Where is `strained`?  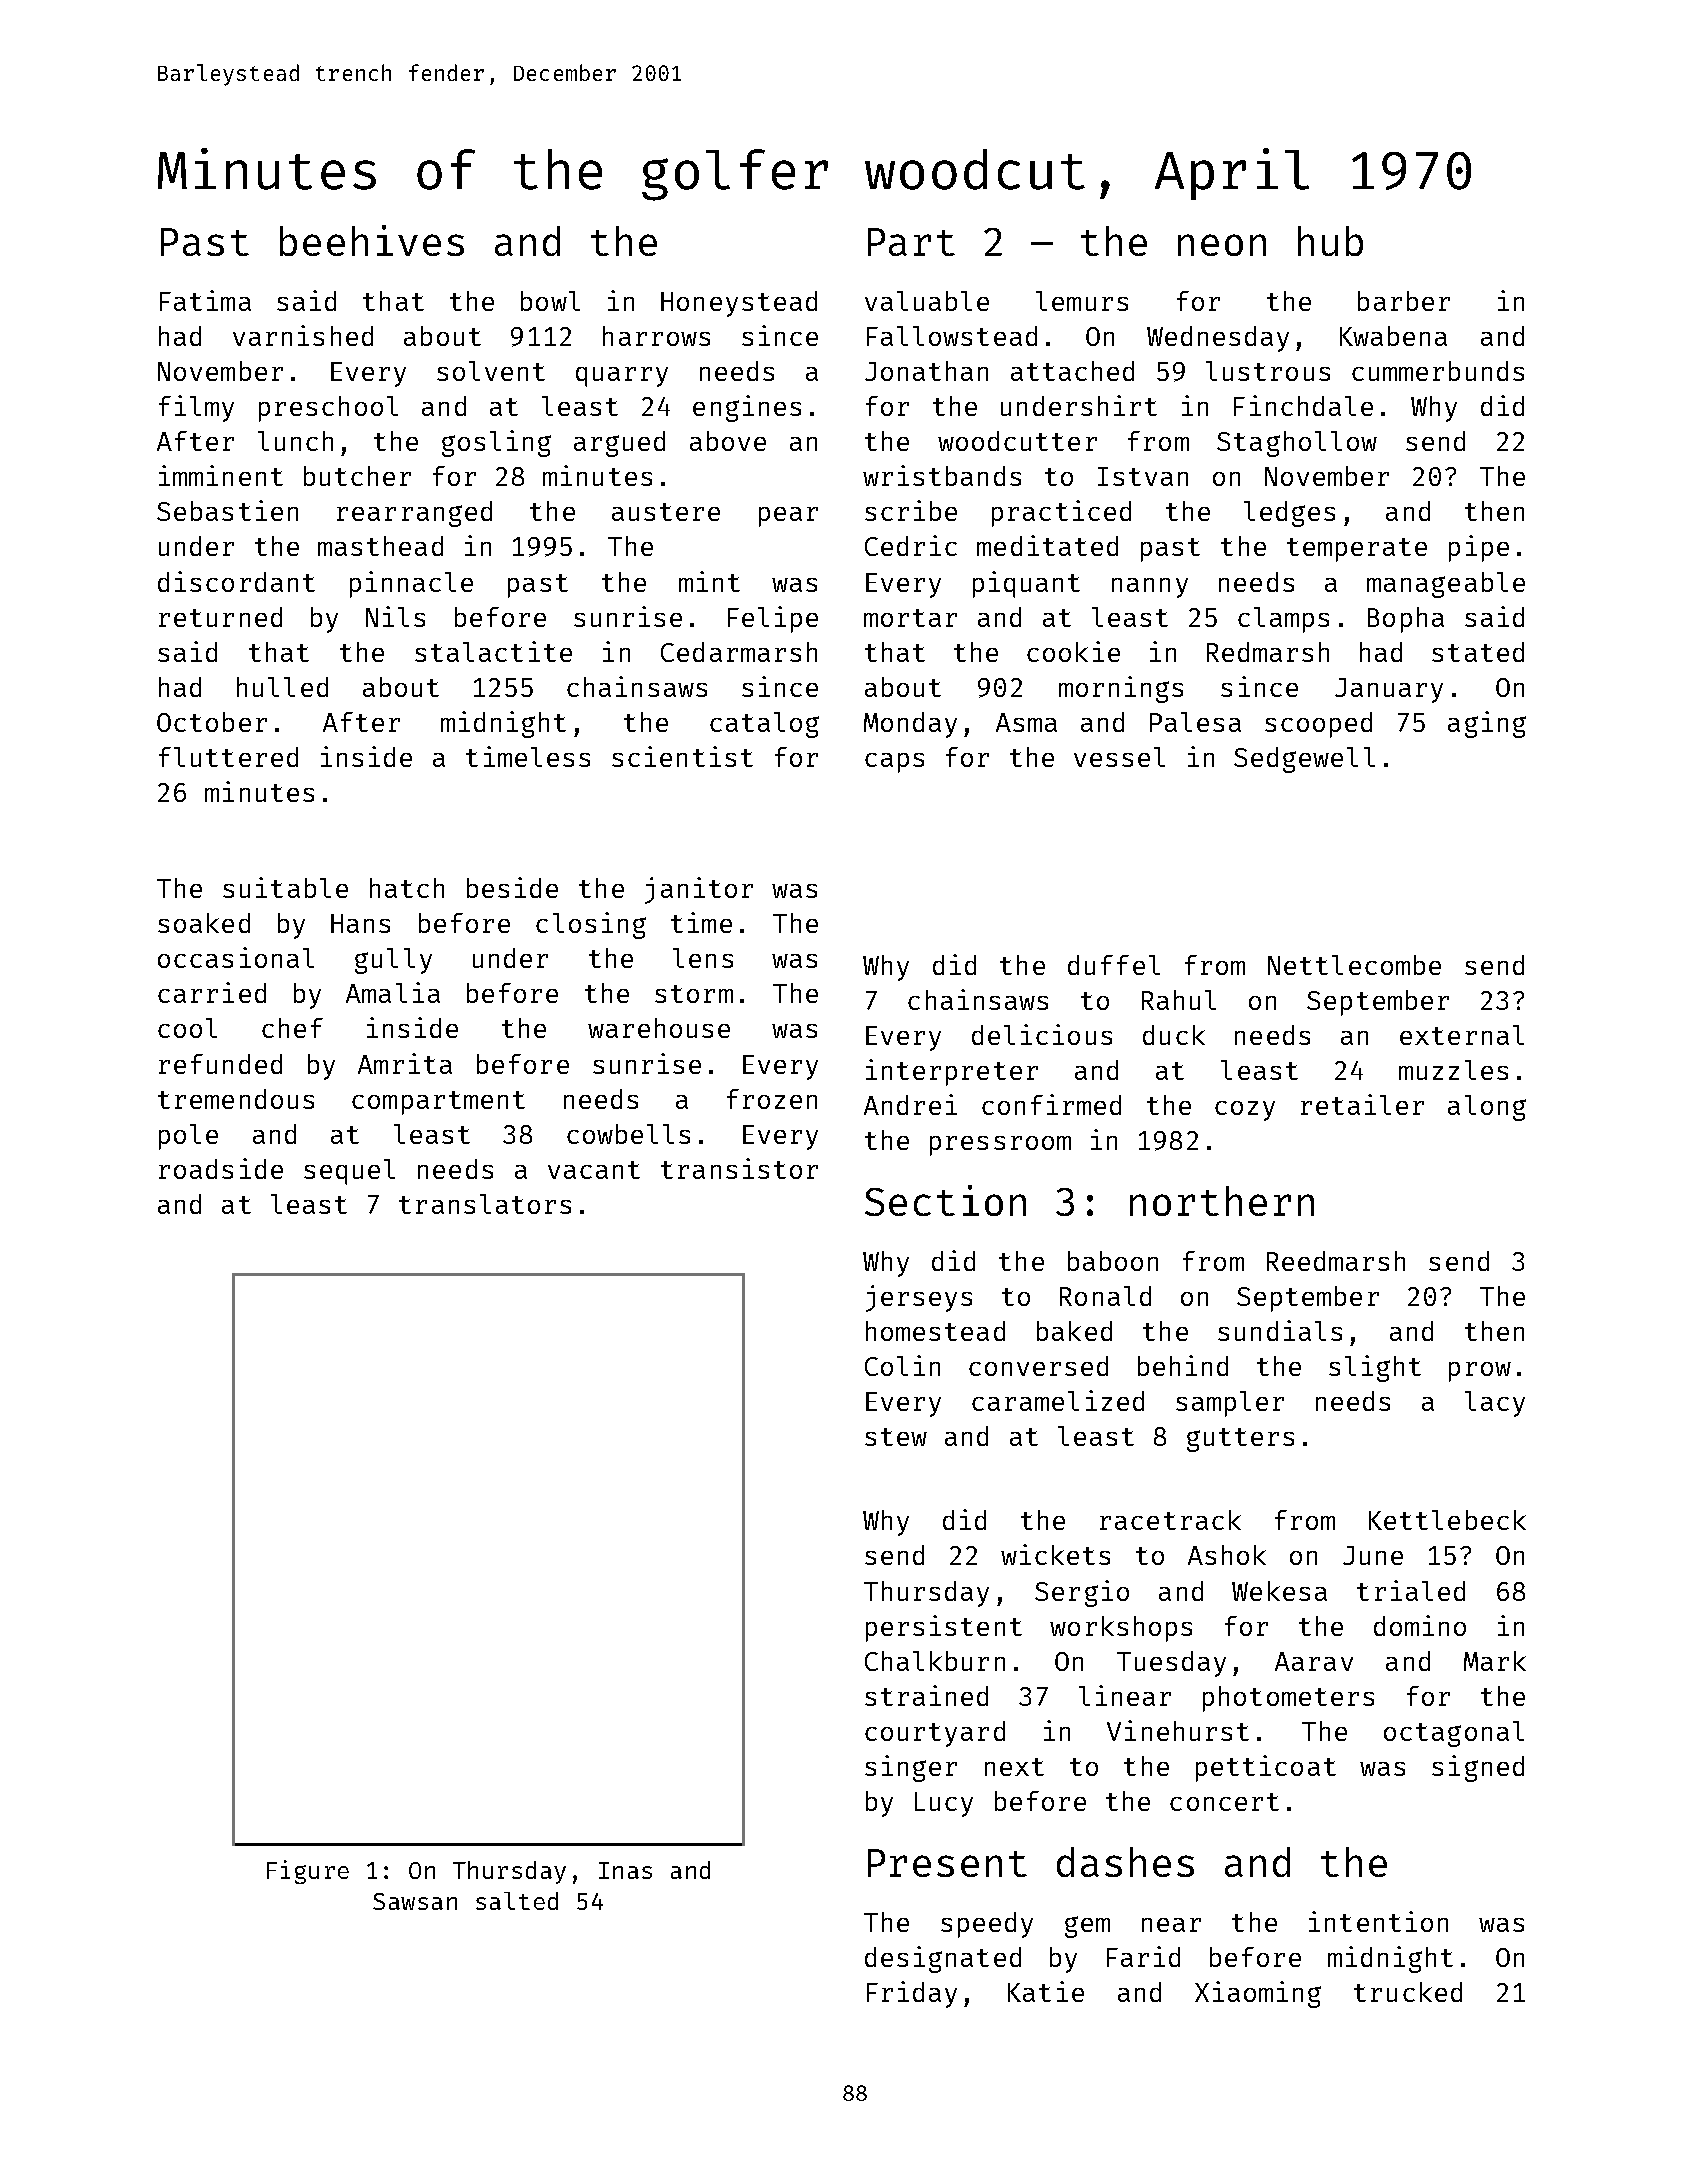 strained is located at coordinates (926, 1695).
